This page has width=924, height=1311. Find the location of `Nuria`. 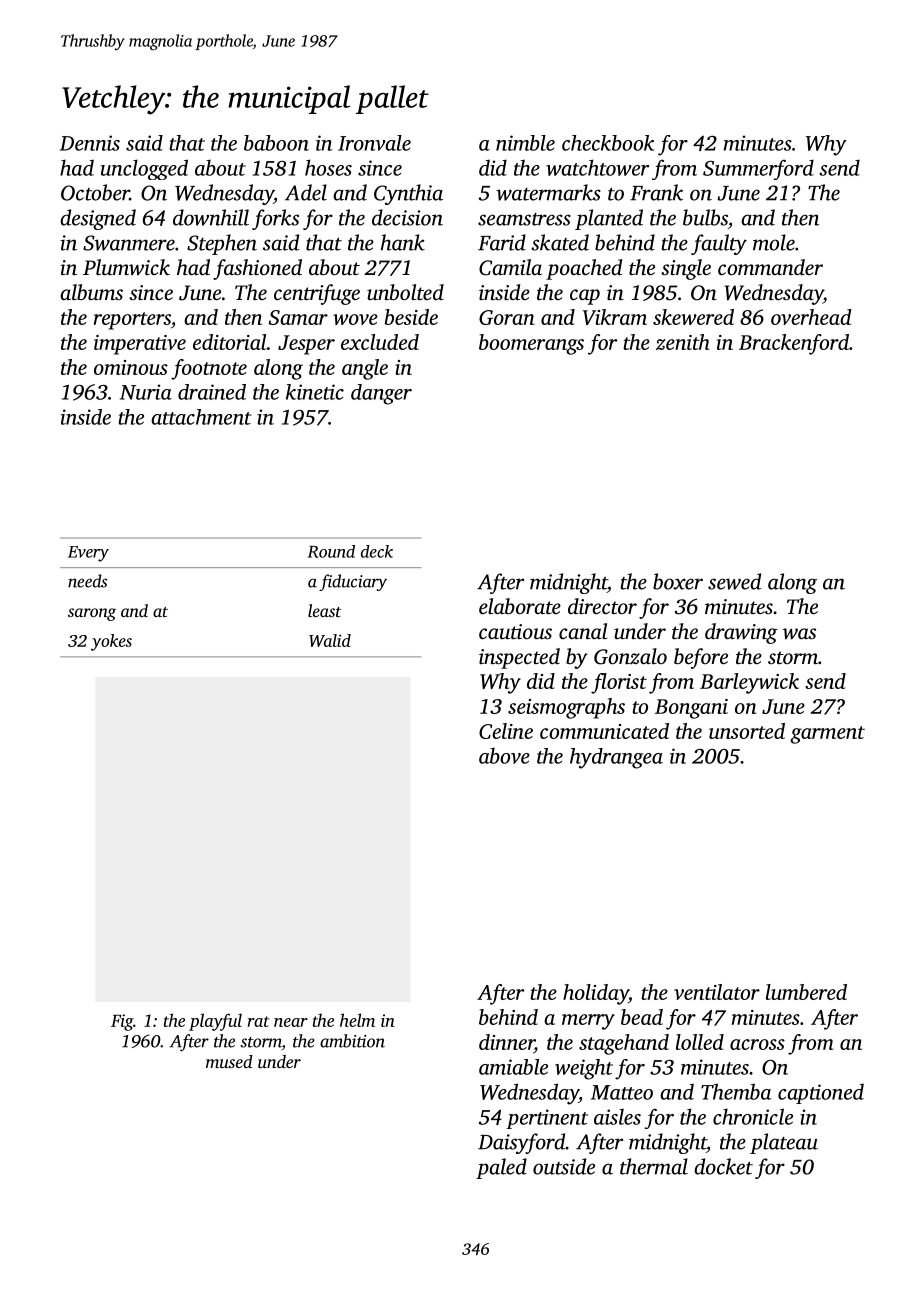

Nuria is located at coordinates (146, 392).
